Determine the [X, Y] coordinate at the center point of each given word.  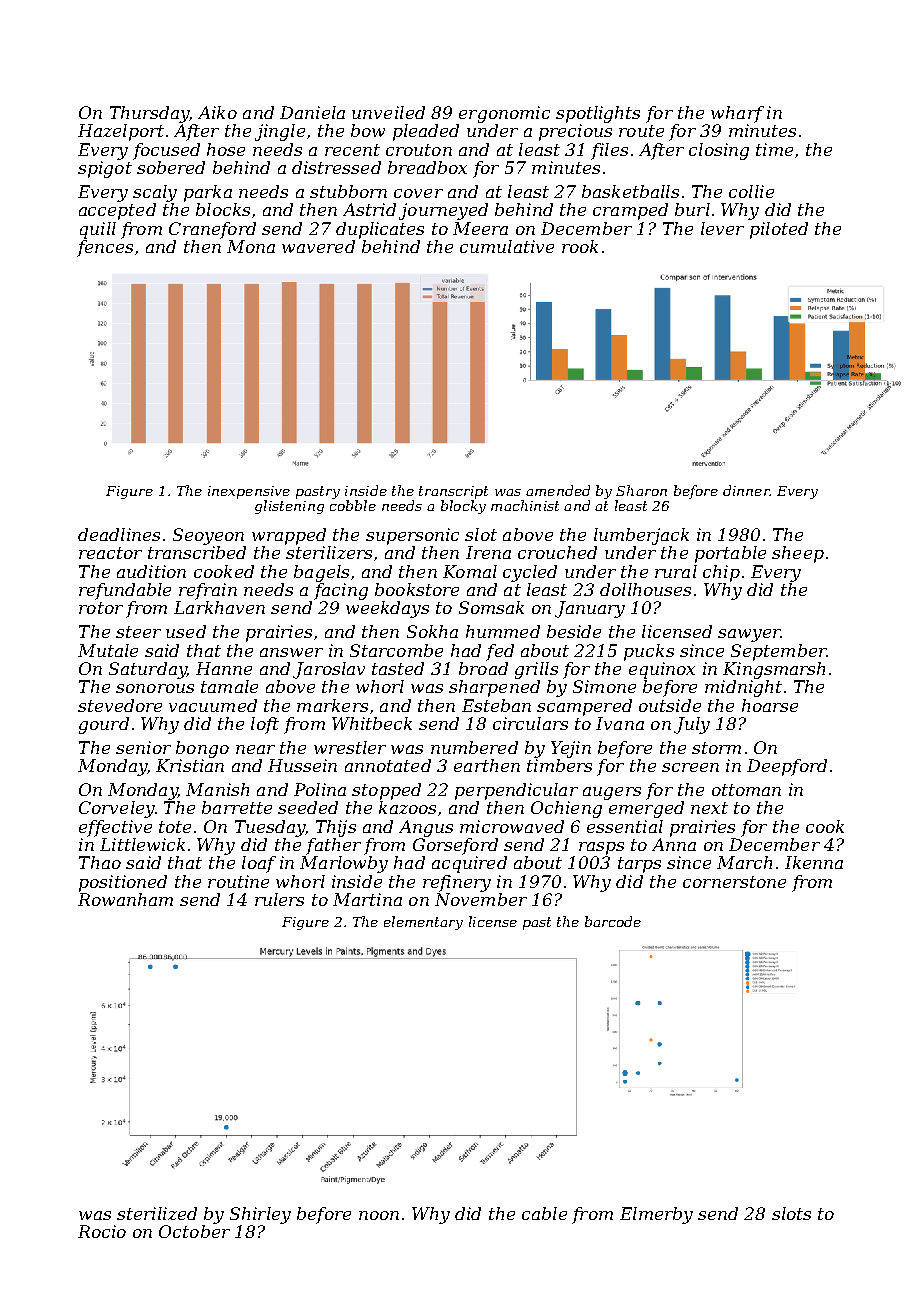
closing [719, 151]
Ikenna [814, 862]
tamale [229, 686]
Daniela [312, 112]
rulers [279, 899]
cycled [530, 573]
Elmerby [656, 1215]
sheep [798, 554]
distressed [336, 167]
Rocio [102, 1231]
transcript [453, 492]
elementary [423, 923]
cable [544, 1213]
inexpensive [249, 492]
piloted [779, 230]
